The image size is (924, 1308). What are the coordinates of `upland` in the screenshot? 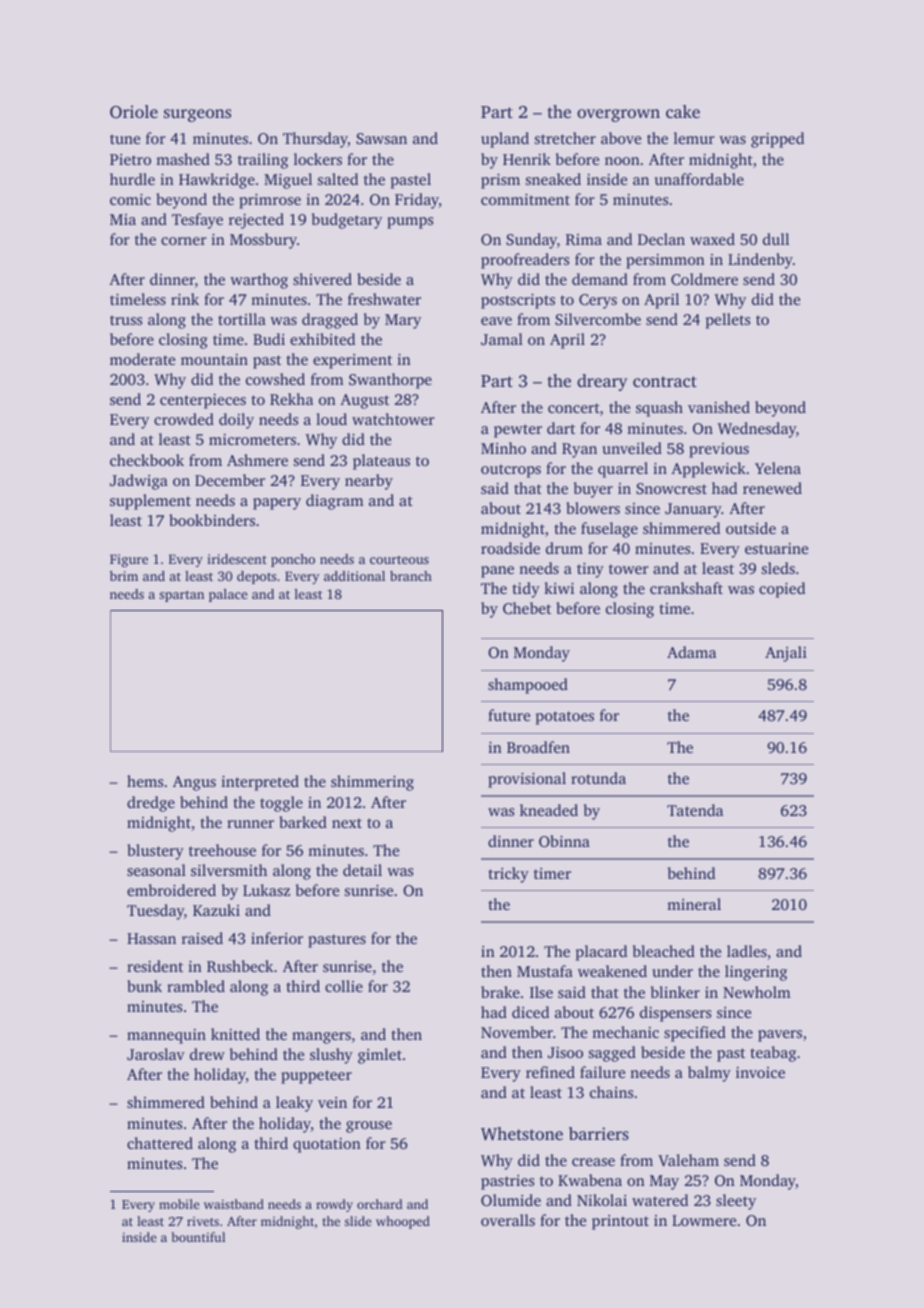 It's located at (505, 140).
